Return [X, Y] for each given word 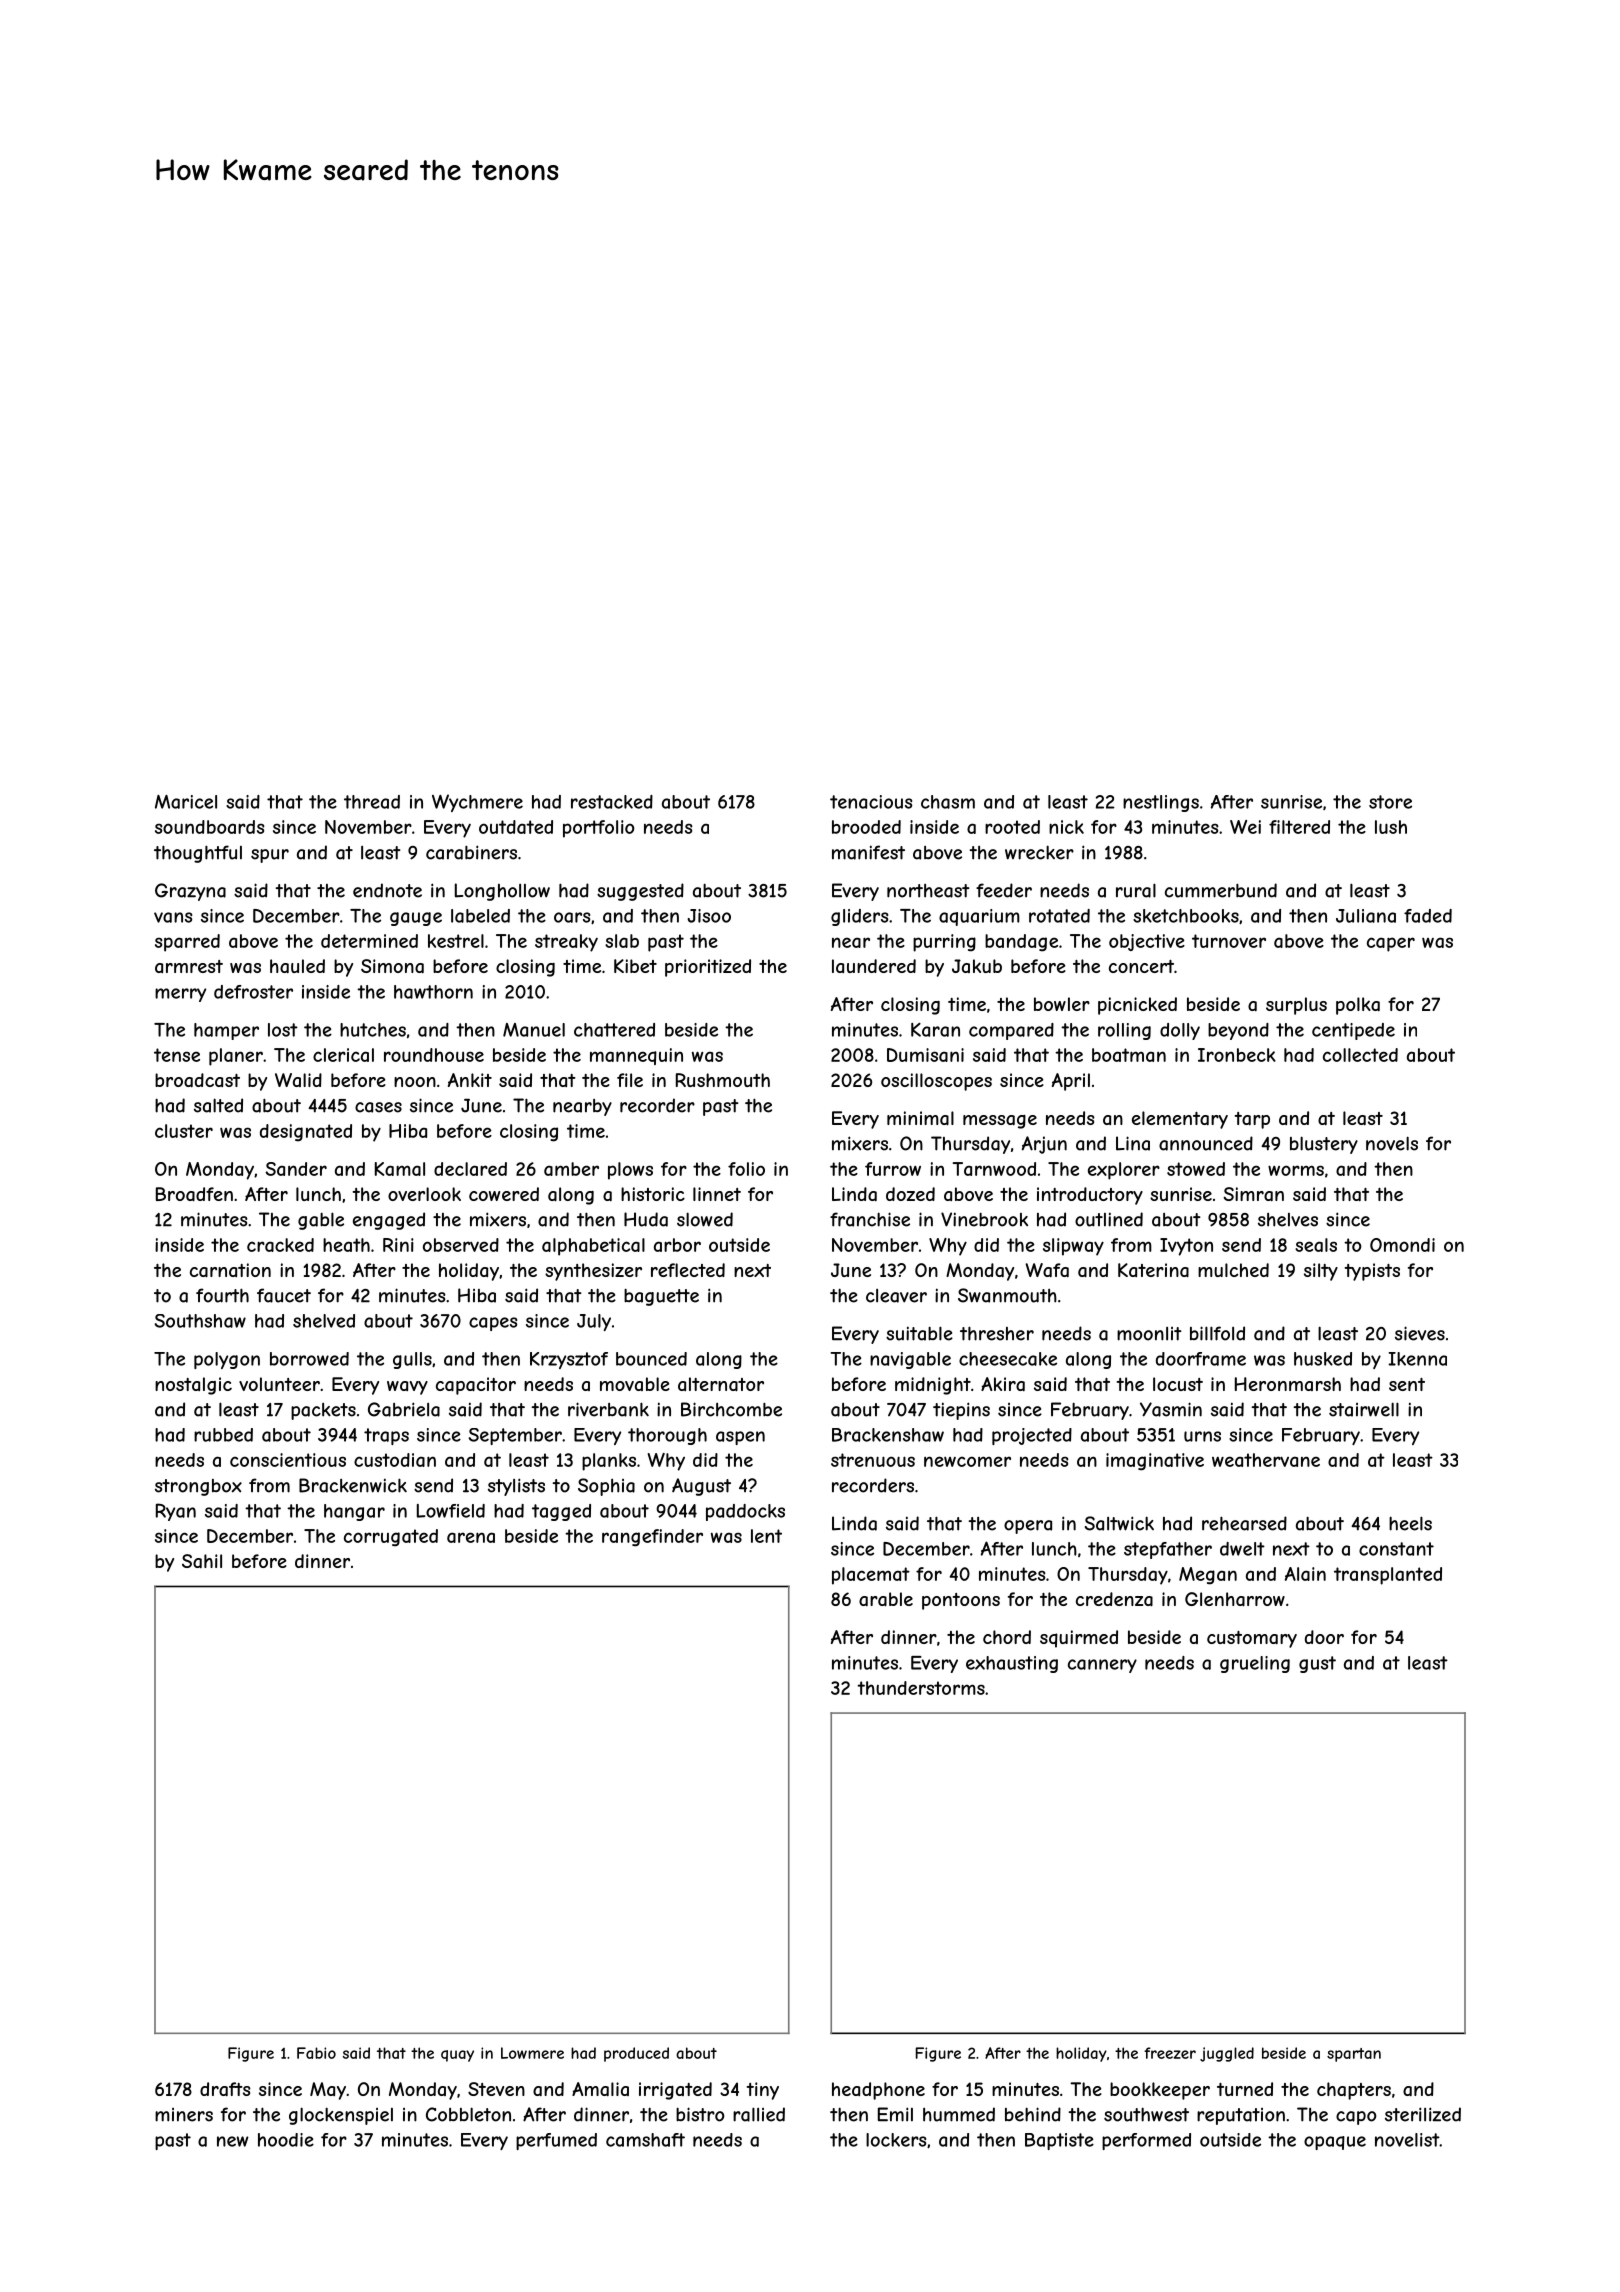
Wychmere [477, 803]
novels [1392, 1143]
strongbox [198, 1487]
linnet [717, 1194]
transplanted [1388, 1576]
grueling [1255, 1664]
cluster [184, 1131]
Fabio [316, 2053]
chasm [948, 802]
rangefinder [652, 1538]
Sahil [202, 1561]
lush [1391, 827]
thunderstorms [921, 1688]
